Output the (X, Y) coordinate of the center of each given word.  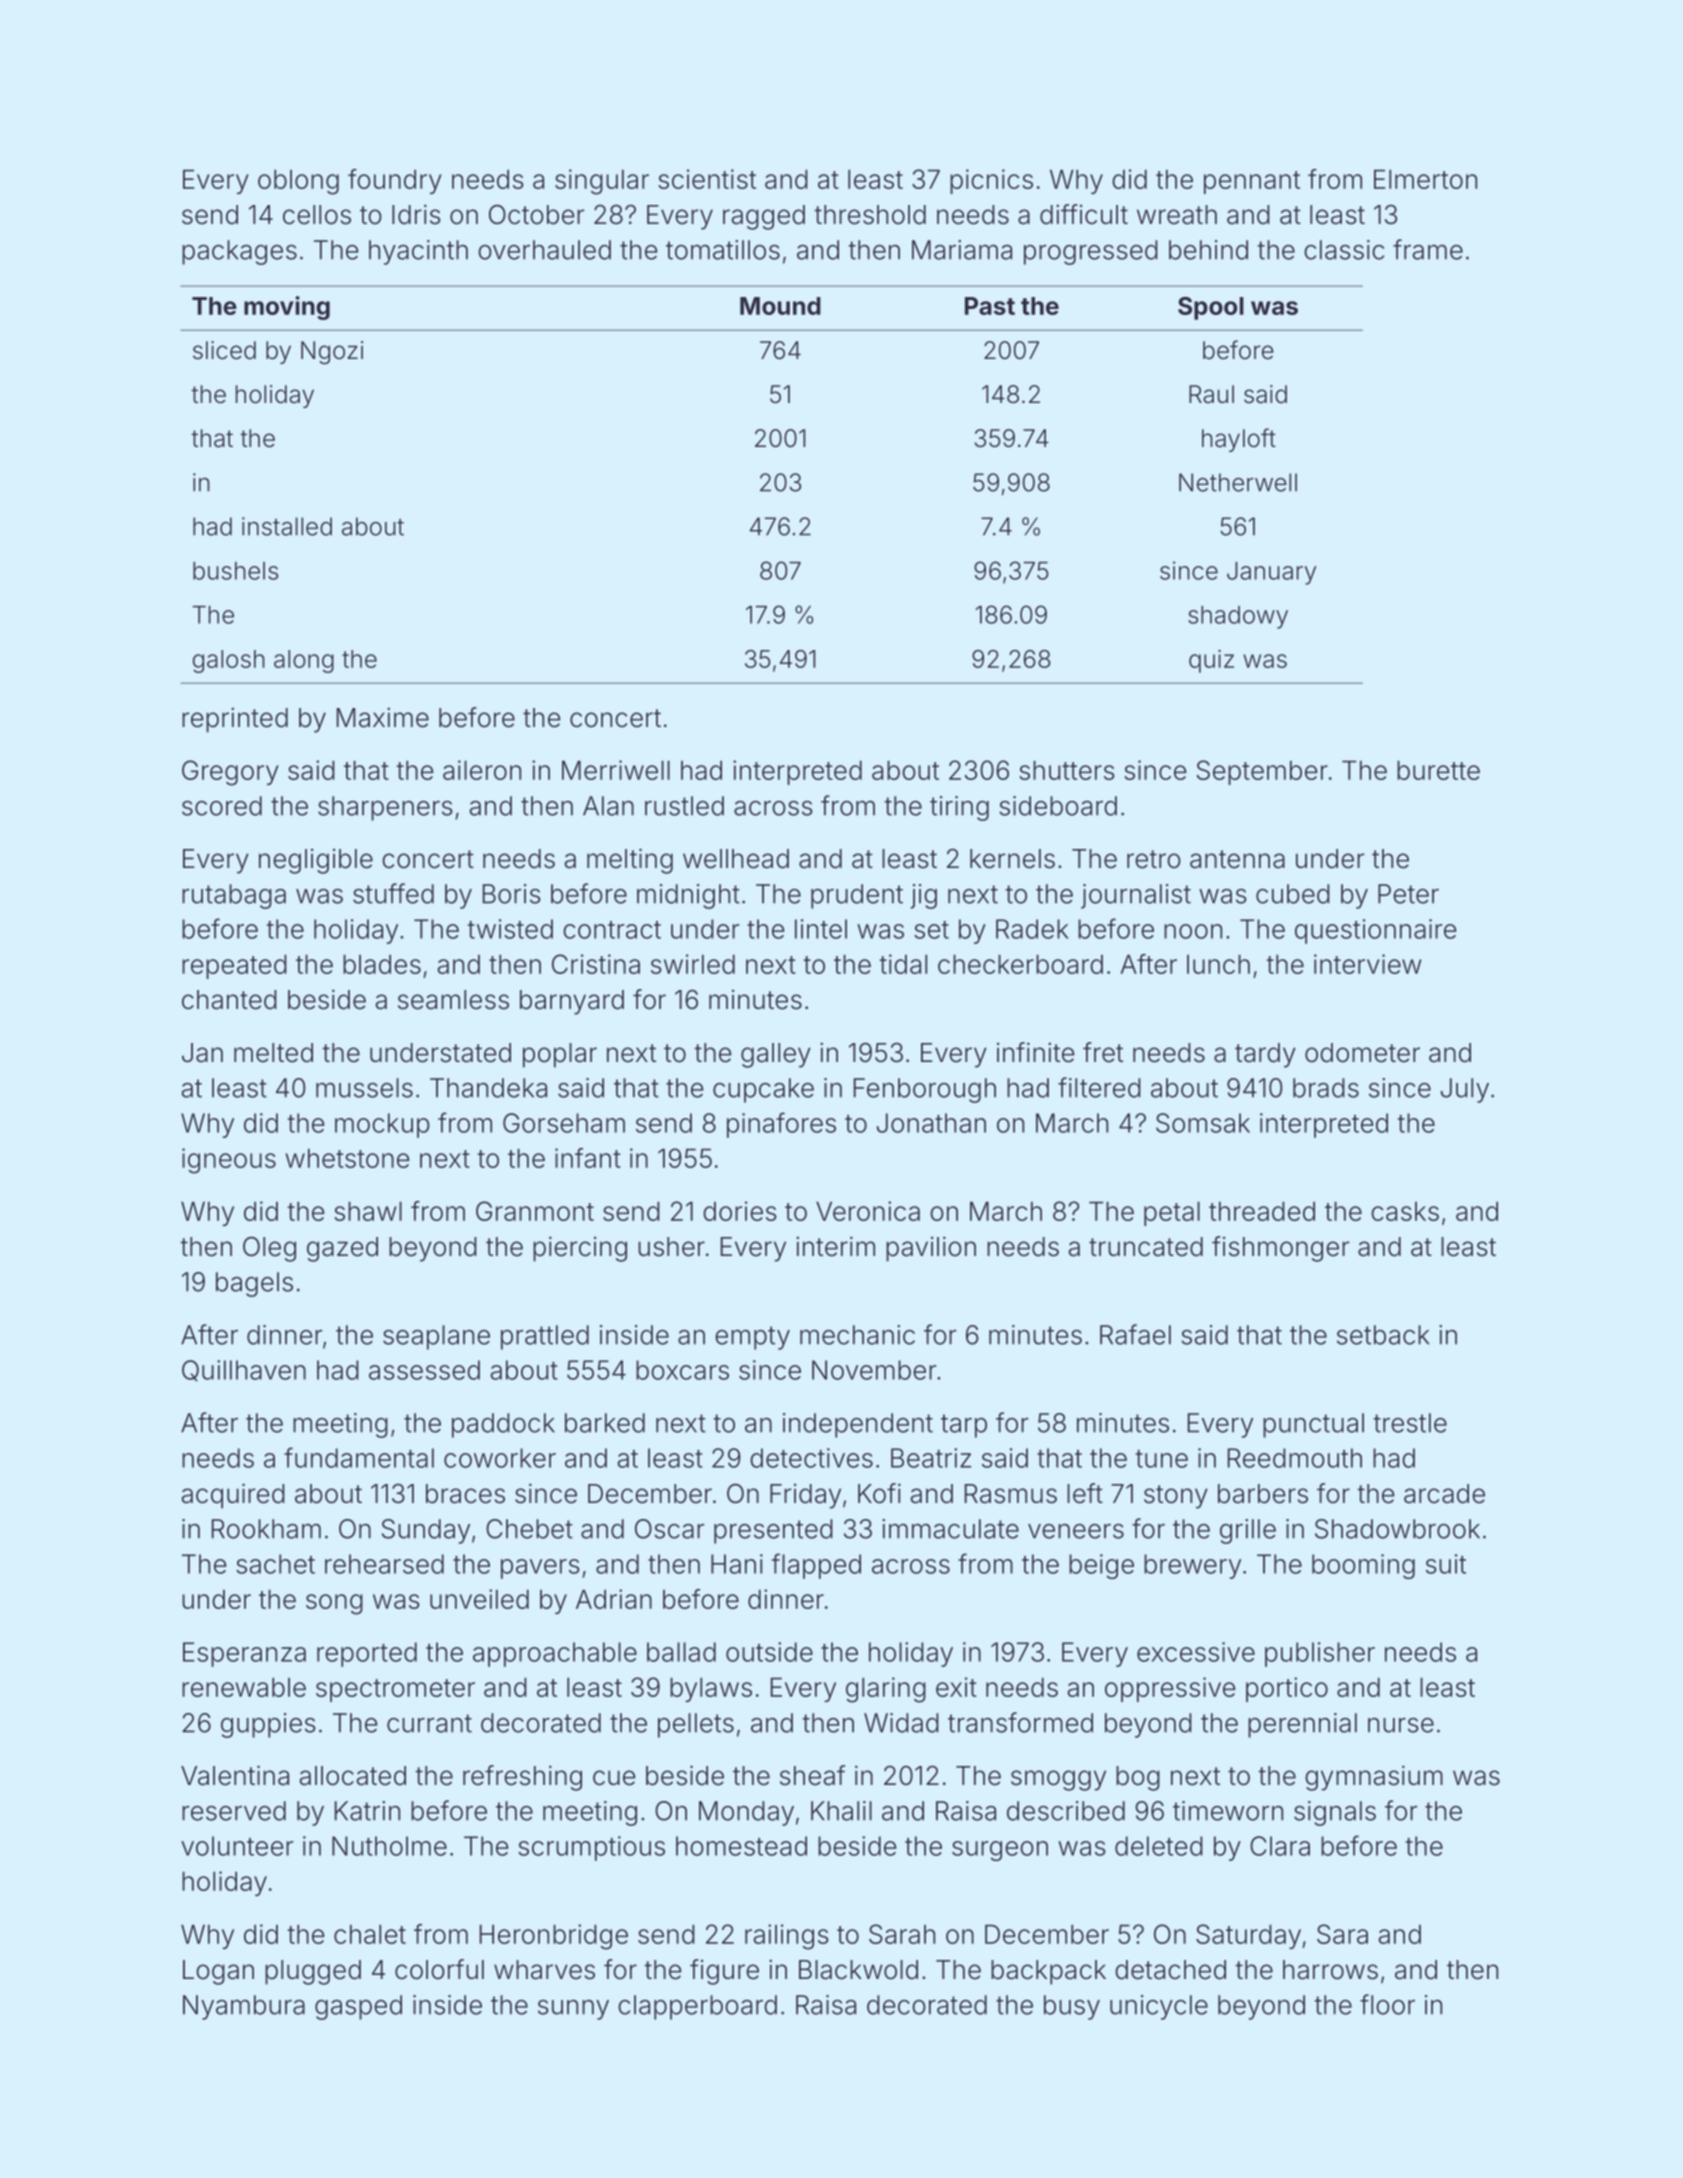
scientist (707, 179)
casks (1405, 1211)
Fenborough (925, 1090)
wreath (1177, 215)
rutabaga (234, 896)
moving (287, 308)
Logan (218, 1972)
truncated (1146, 1247)
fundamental (359, 1457)
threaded (1262, 1211)
